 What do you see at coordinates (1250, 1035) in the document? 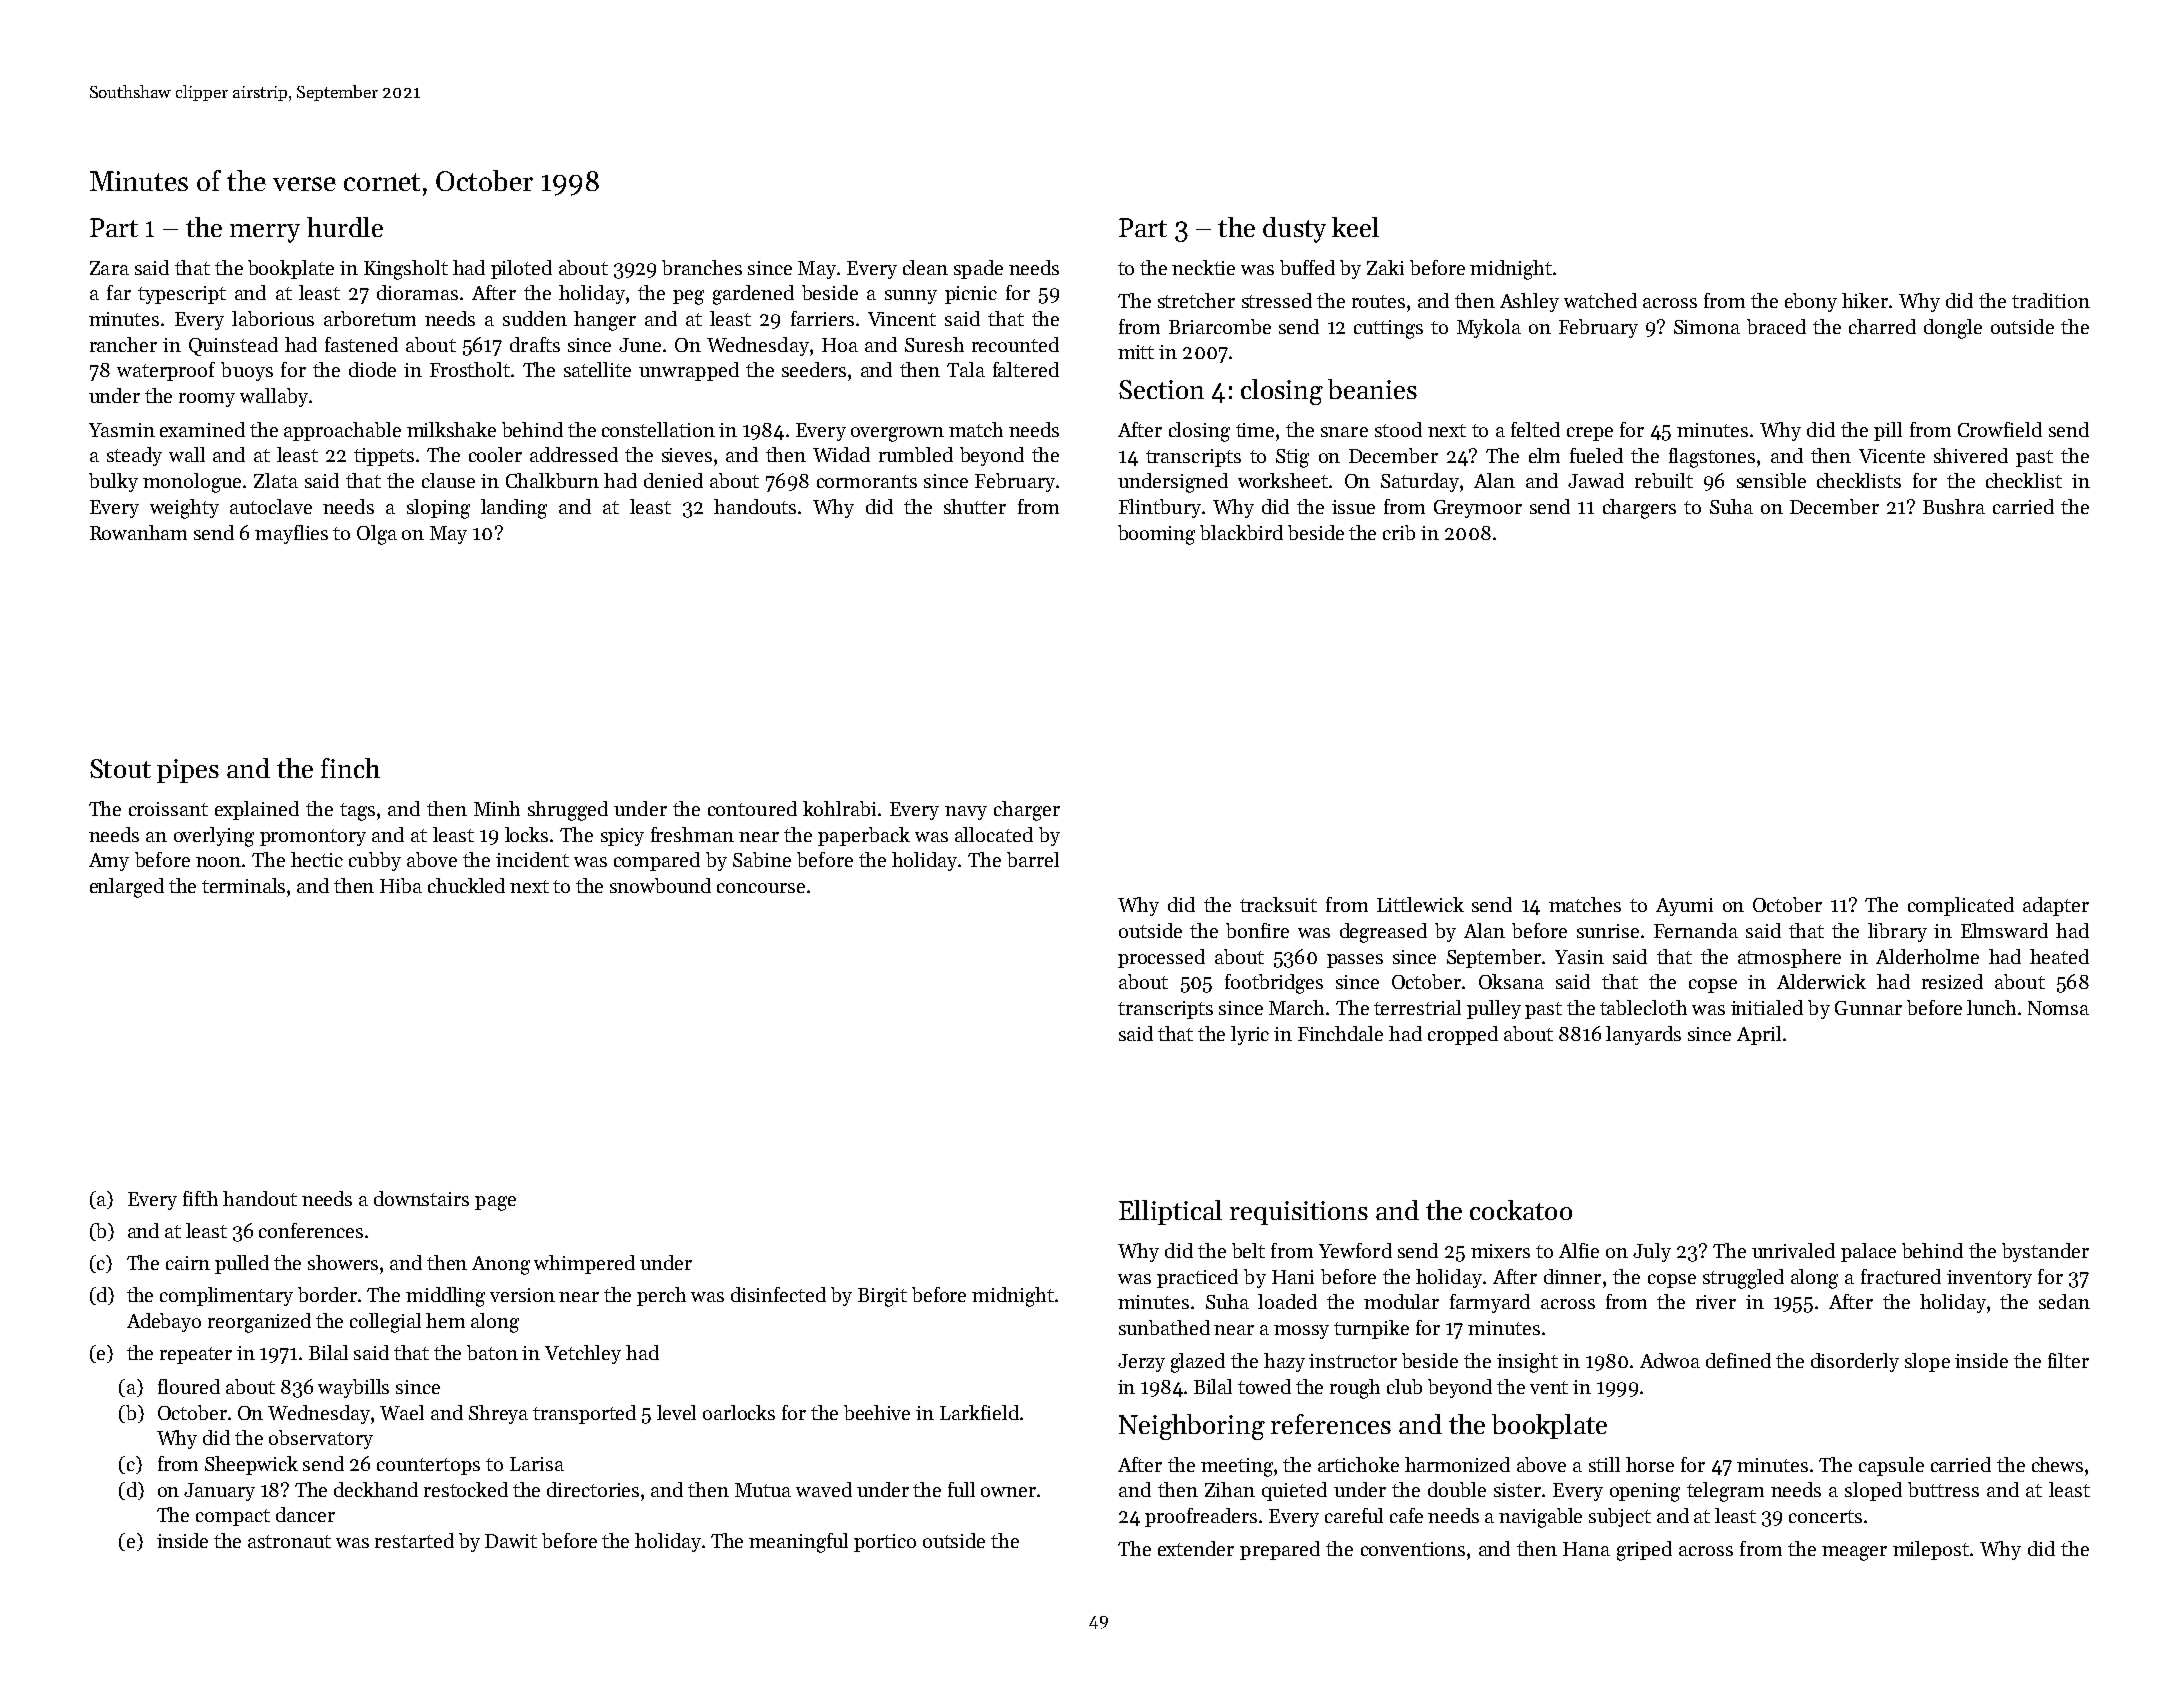
I see `lyric` at bounding box center [1250, 1035].
